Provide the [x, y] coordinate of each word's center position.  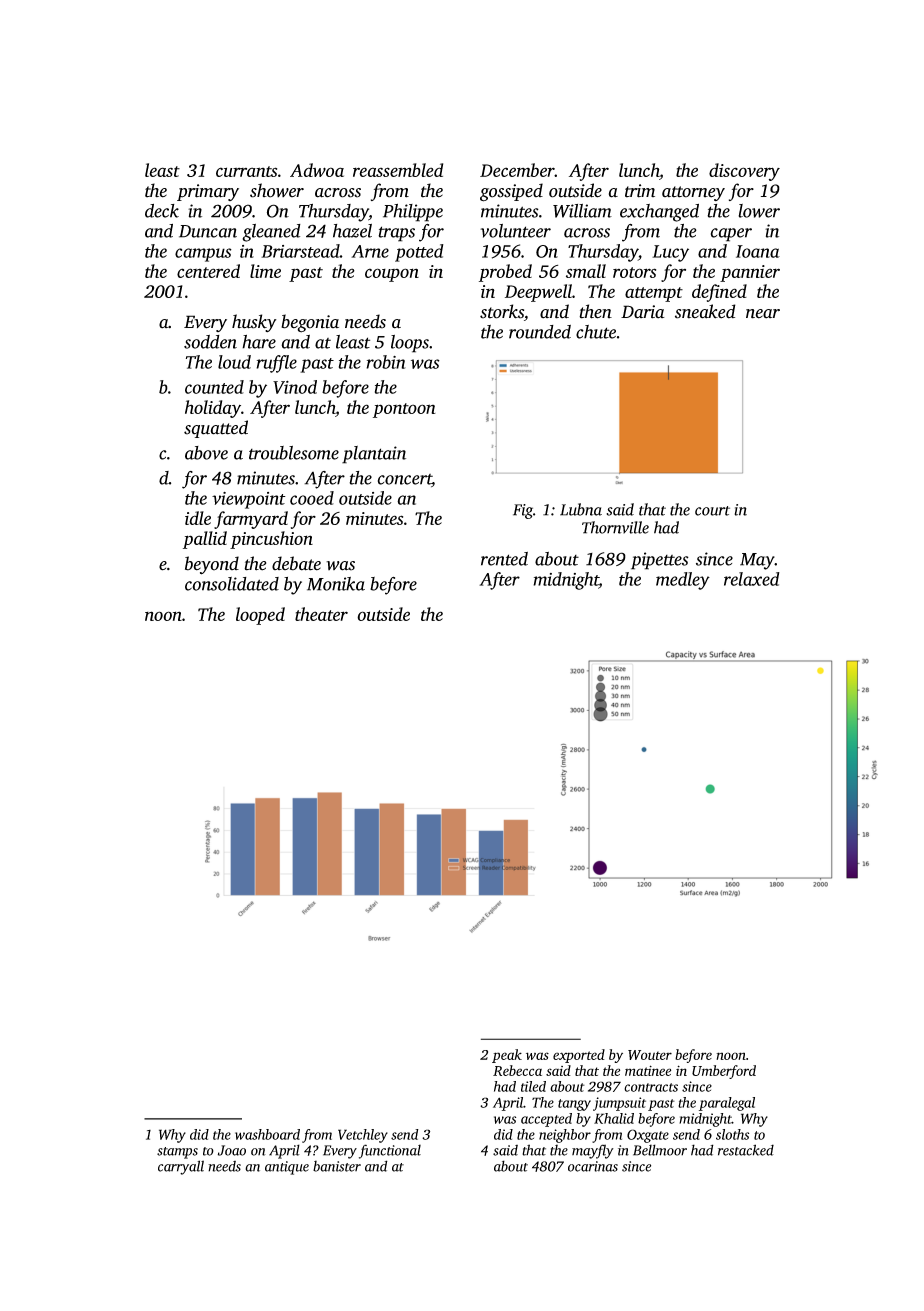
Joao [232, 1150]
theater [321, 614]
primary [208, 192]
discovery [744, 172]
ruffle [276, 364]
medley [683, 581]
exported [579, 1056]
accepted [546, 1120]
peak [507, 1056]
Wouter [650, 1055]
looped [260, 616]
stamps [177, 1153]
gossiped [511, 192]
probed [505, 273]
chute [596, 332]
